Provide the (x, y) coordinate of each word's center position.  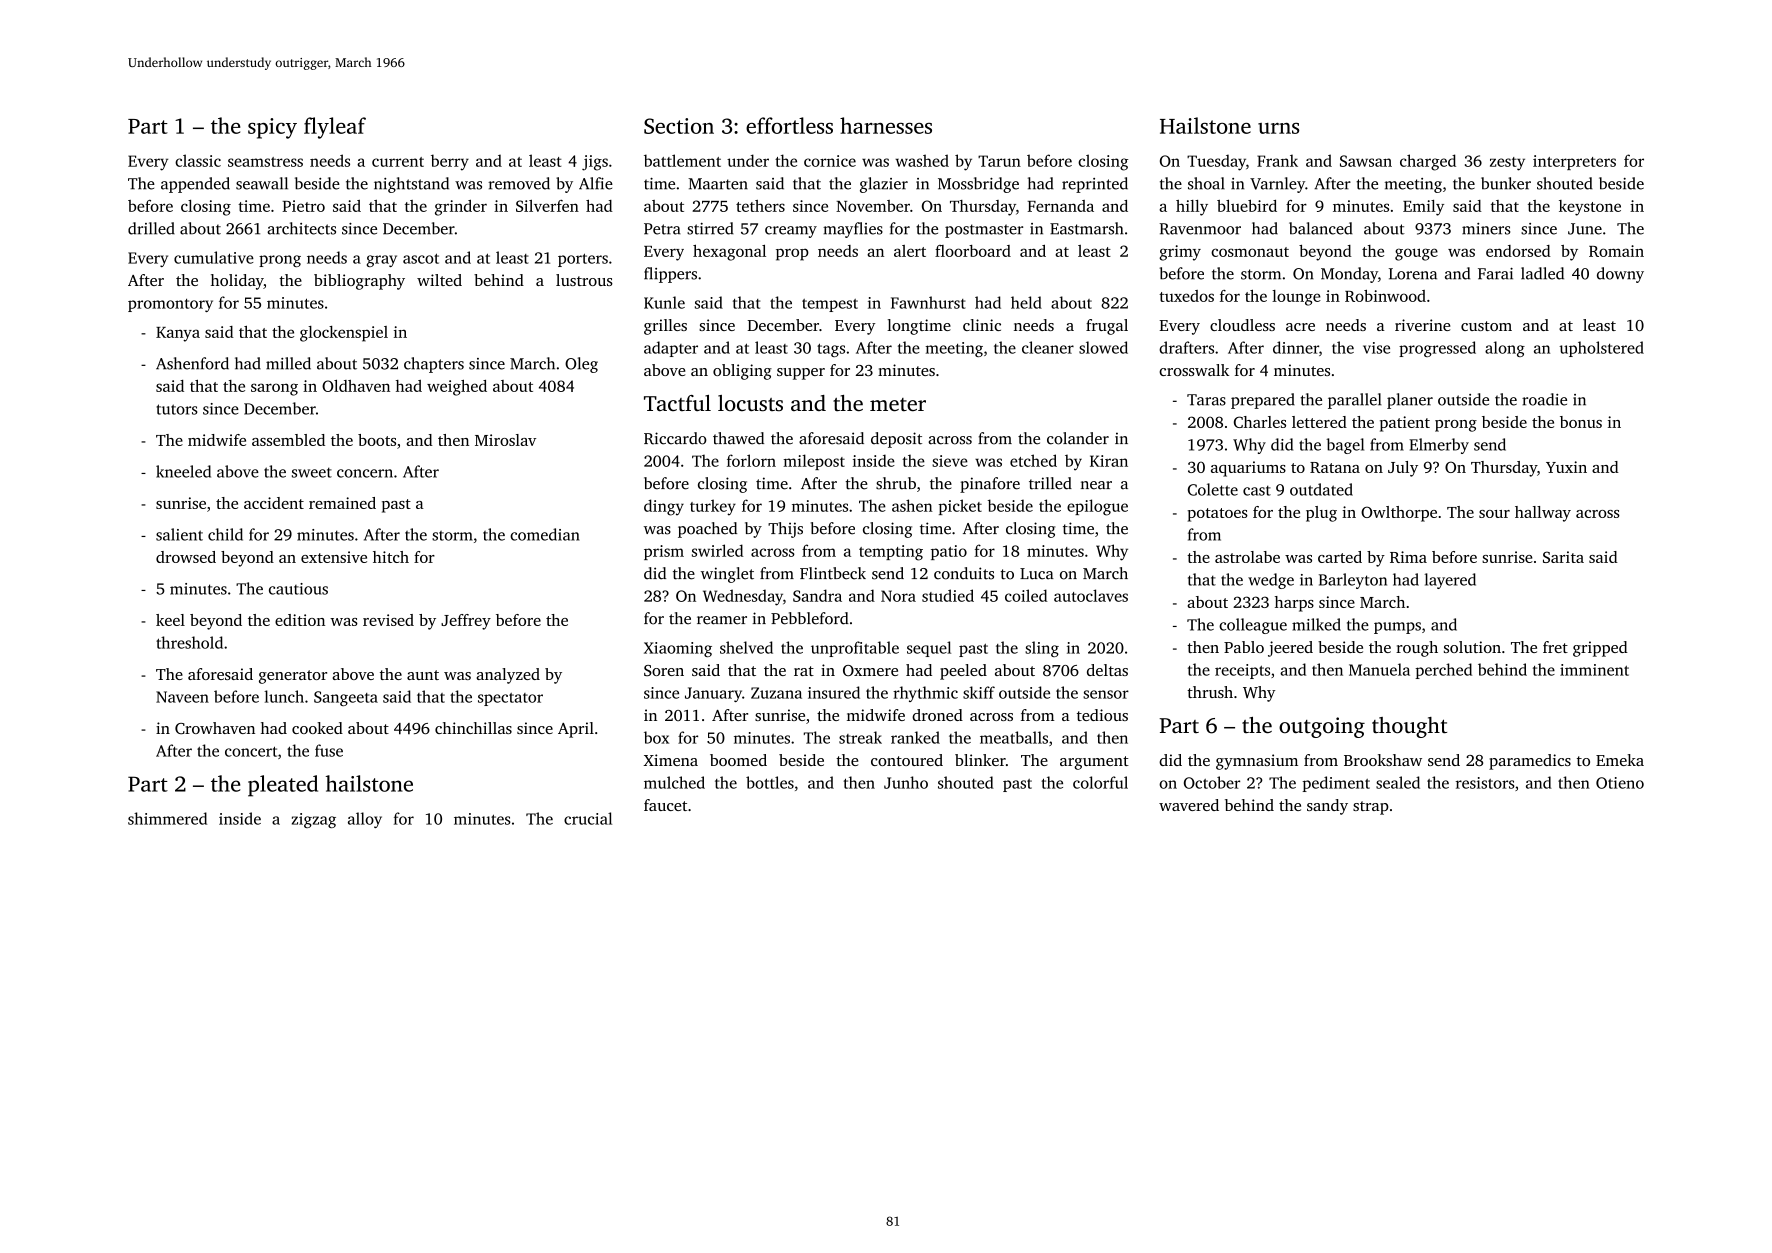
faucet (665, 805)
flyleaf (335, 128)
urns (1278, 128)
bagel (1345, 446)
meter (898, 404)
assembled (288, 440)
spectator (510, 699)
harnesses (886, 125)
